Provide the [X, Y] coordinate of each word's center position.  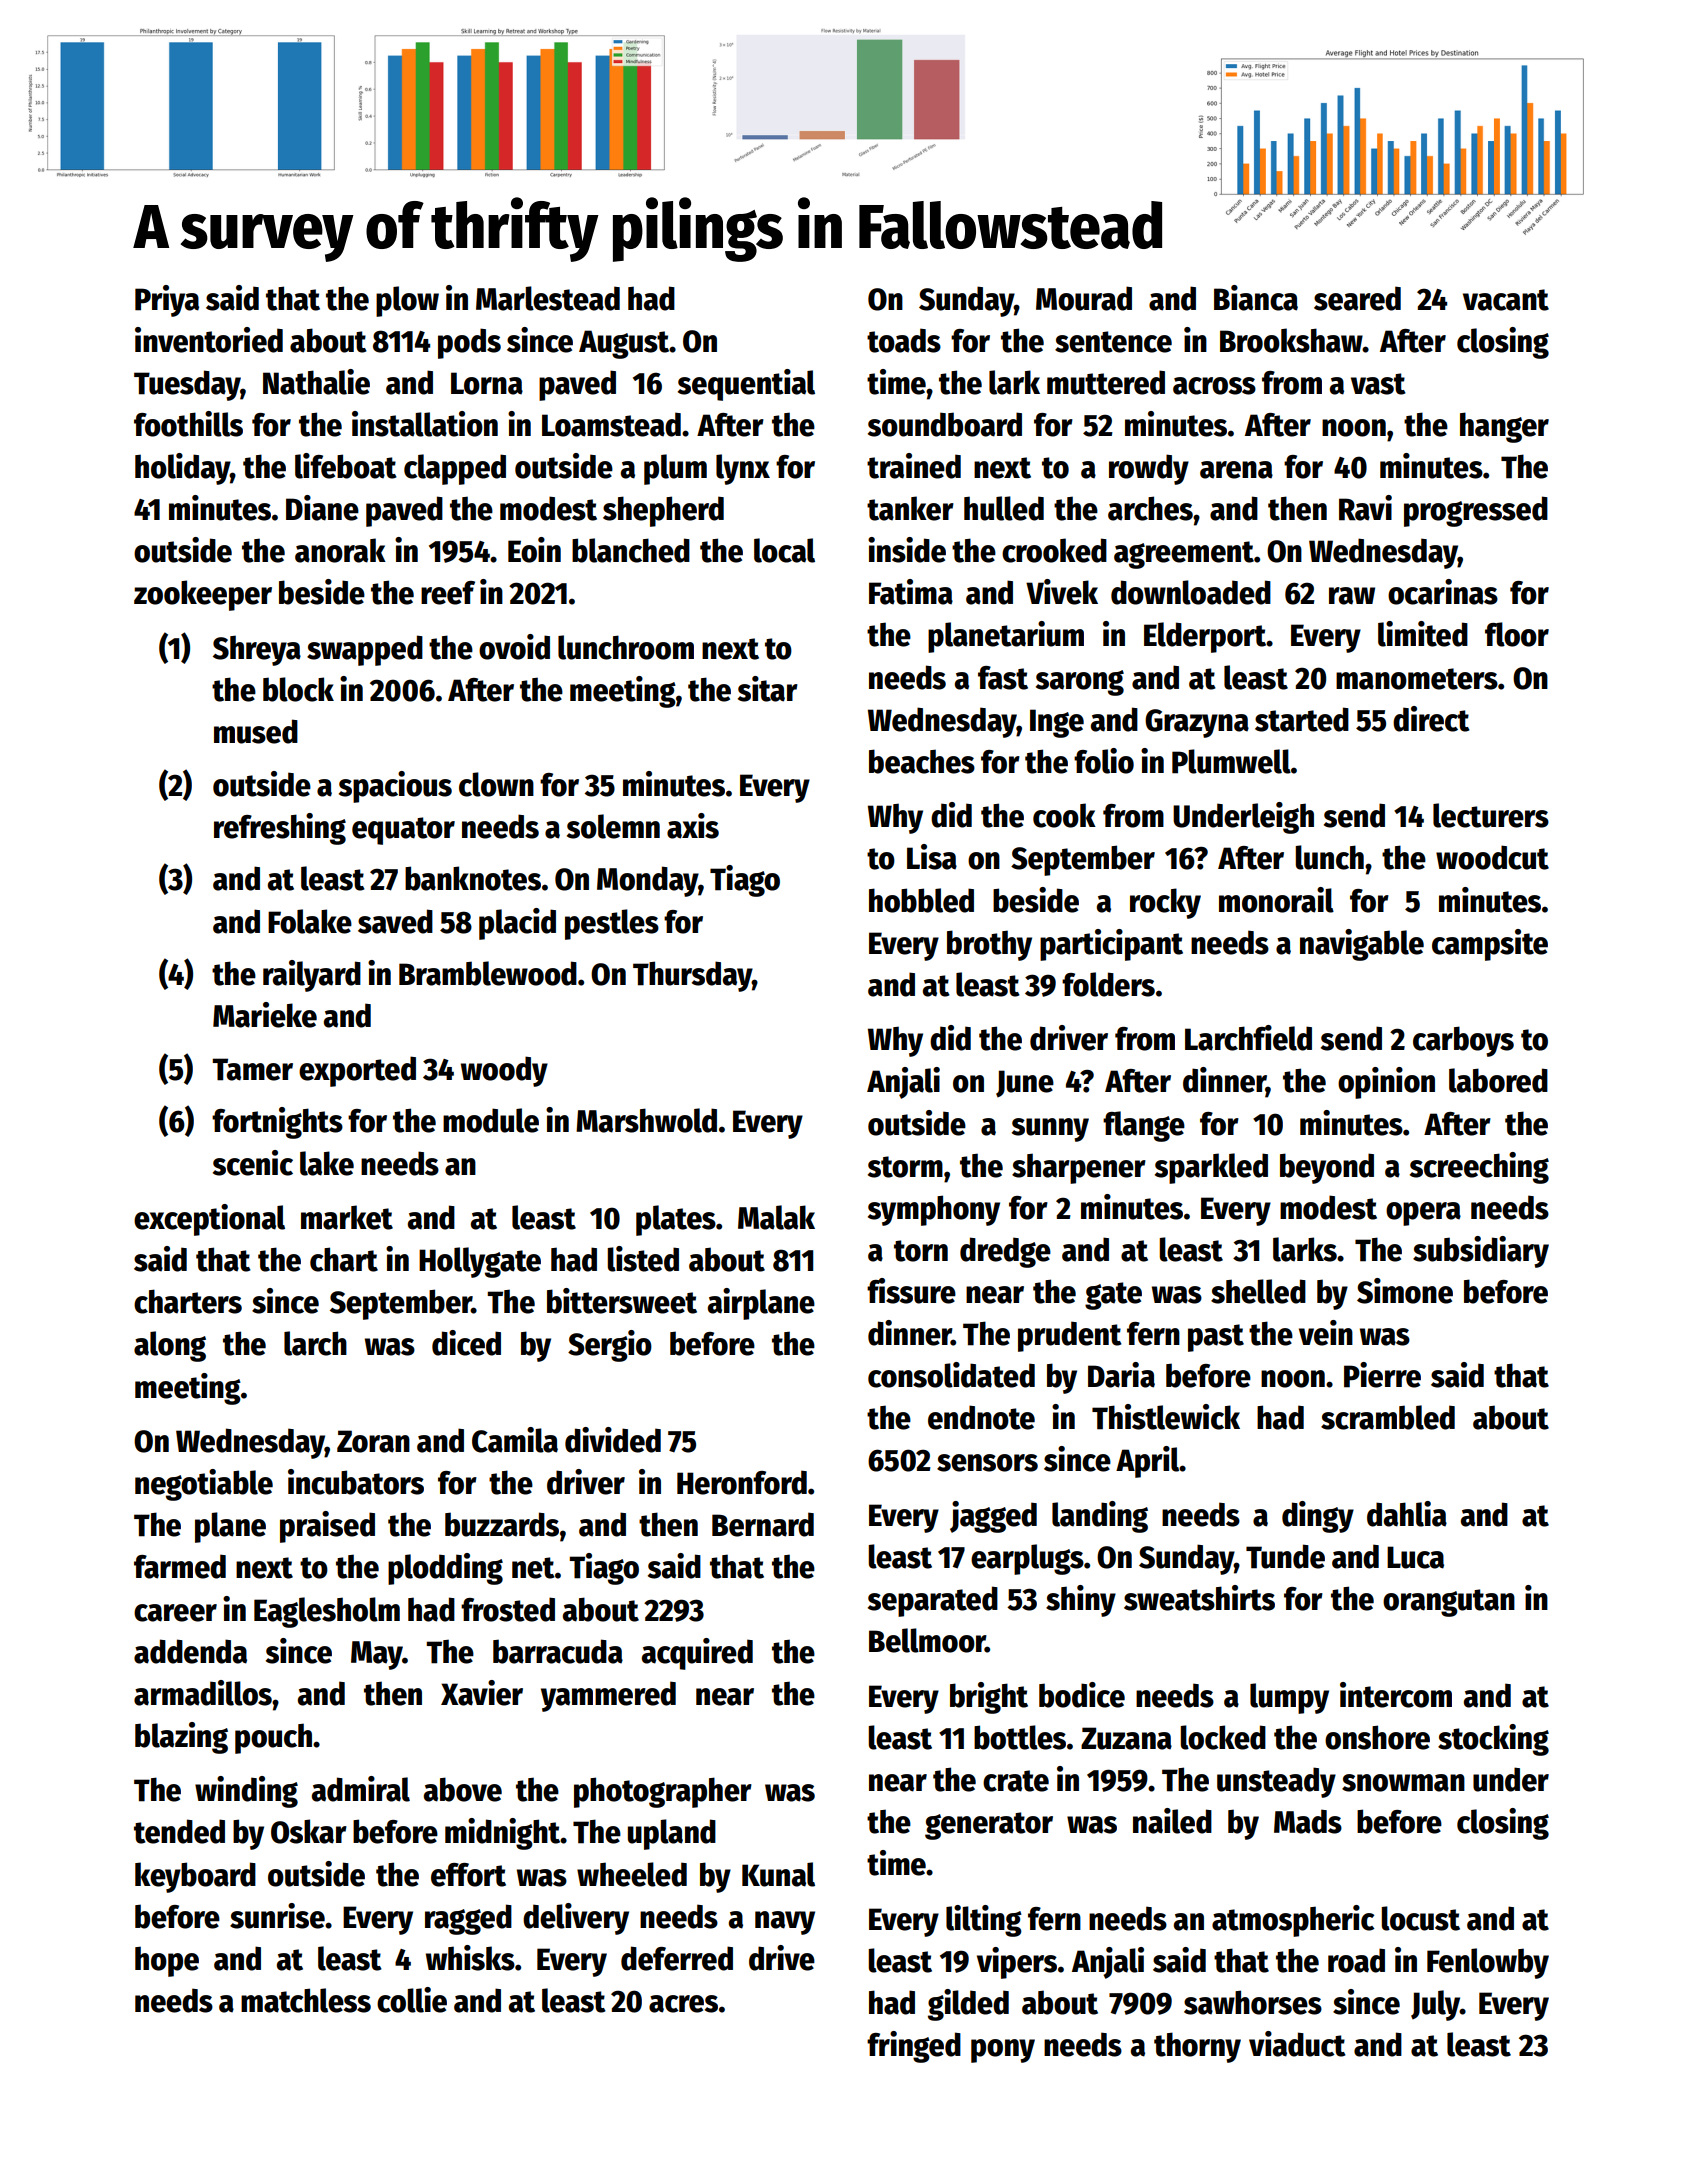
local [784, 550]
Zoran [373, 1441]
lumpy [1289, 1698]
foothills [188, 424]
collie [412, 2000]
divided [613, 1440]
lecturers [1491, 815]
